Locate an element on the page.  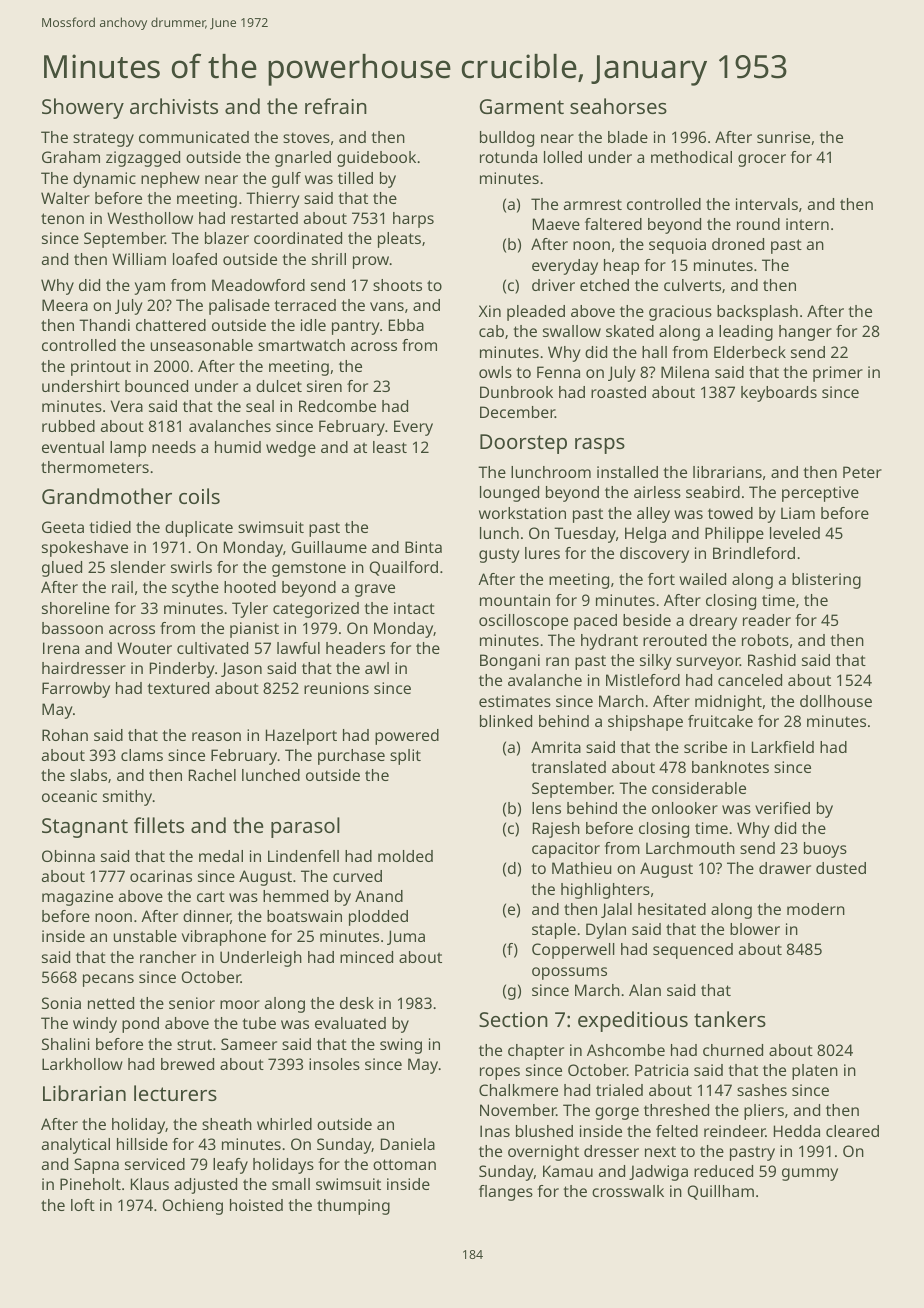
Showery is located at coordinates (83, 108).
